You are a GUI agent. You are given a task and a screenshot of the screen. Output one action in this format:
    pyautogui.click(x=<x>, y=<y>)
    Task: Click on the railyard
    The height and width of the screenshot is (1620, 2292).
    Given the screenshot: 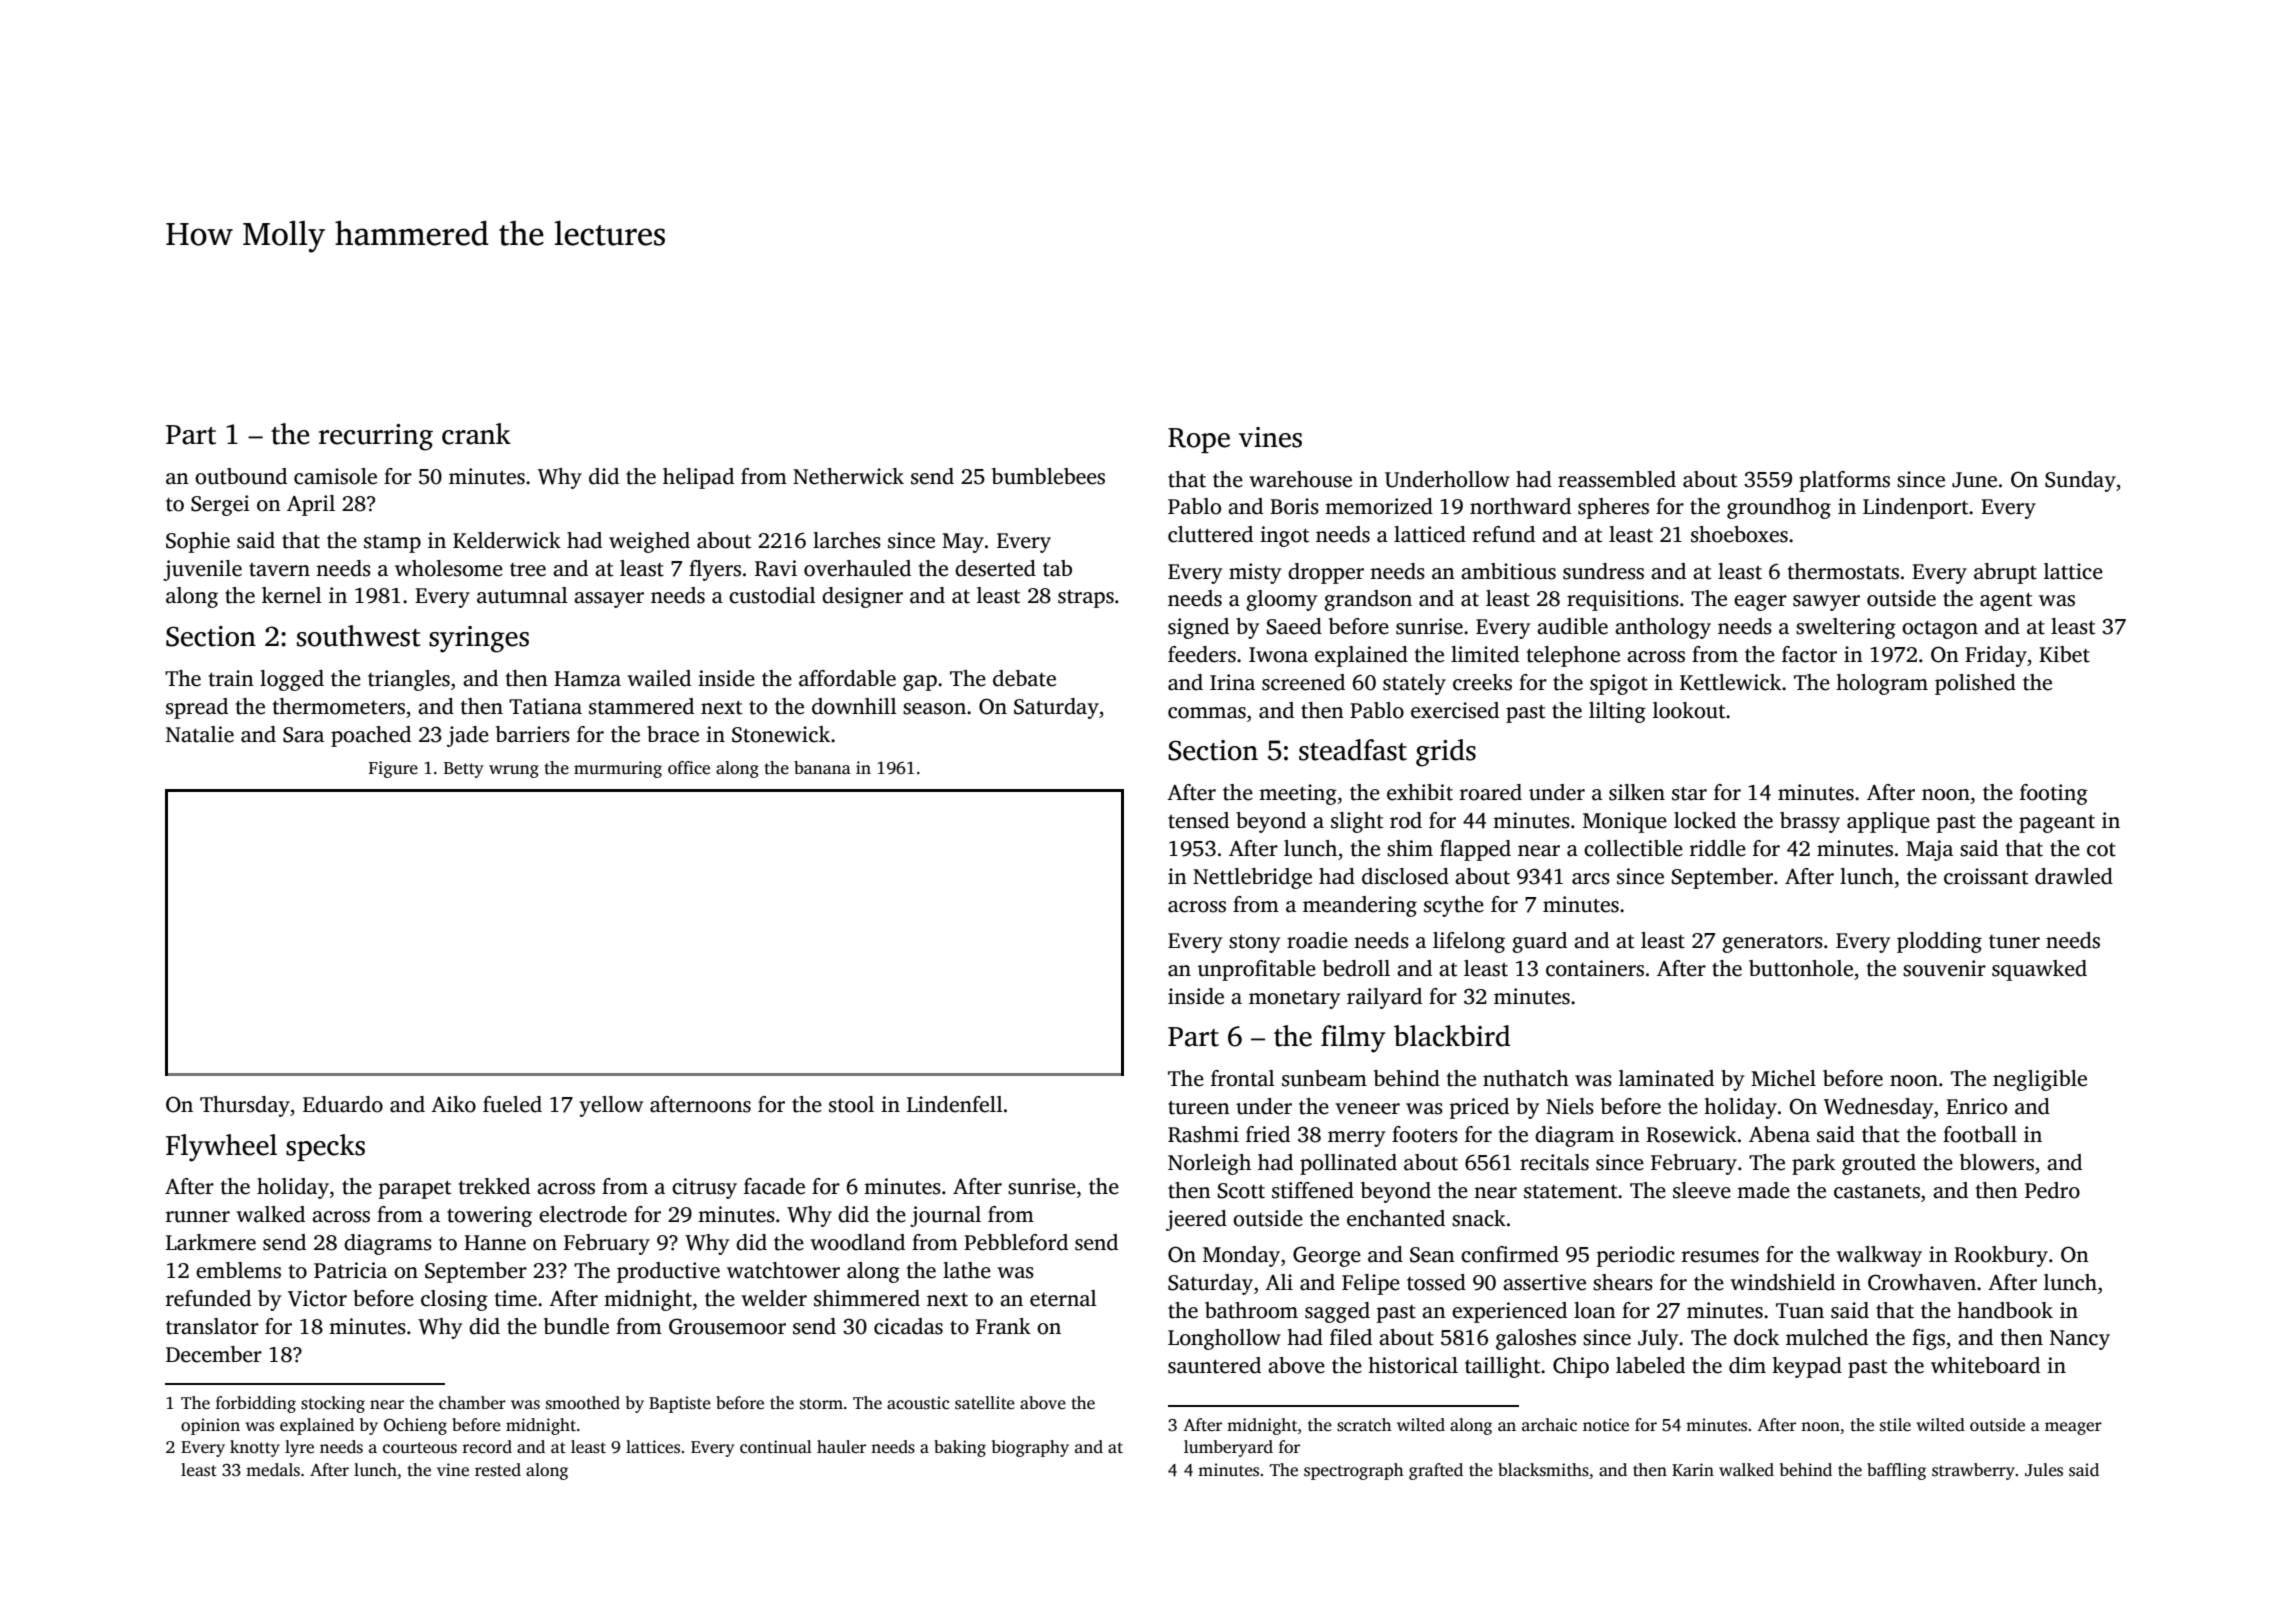 What is the action you would take?
    pyautogui.click(x=1384, y=998)
